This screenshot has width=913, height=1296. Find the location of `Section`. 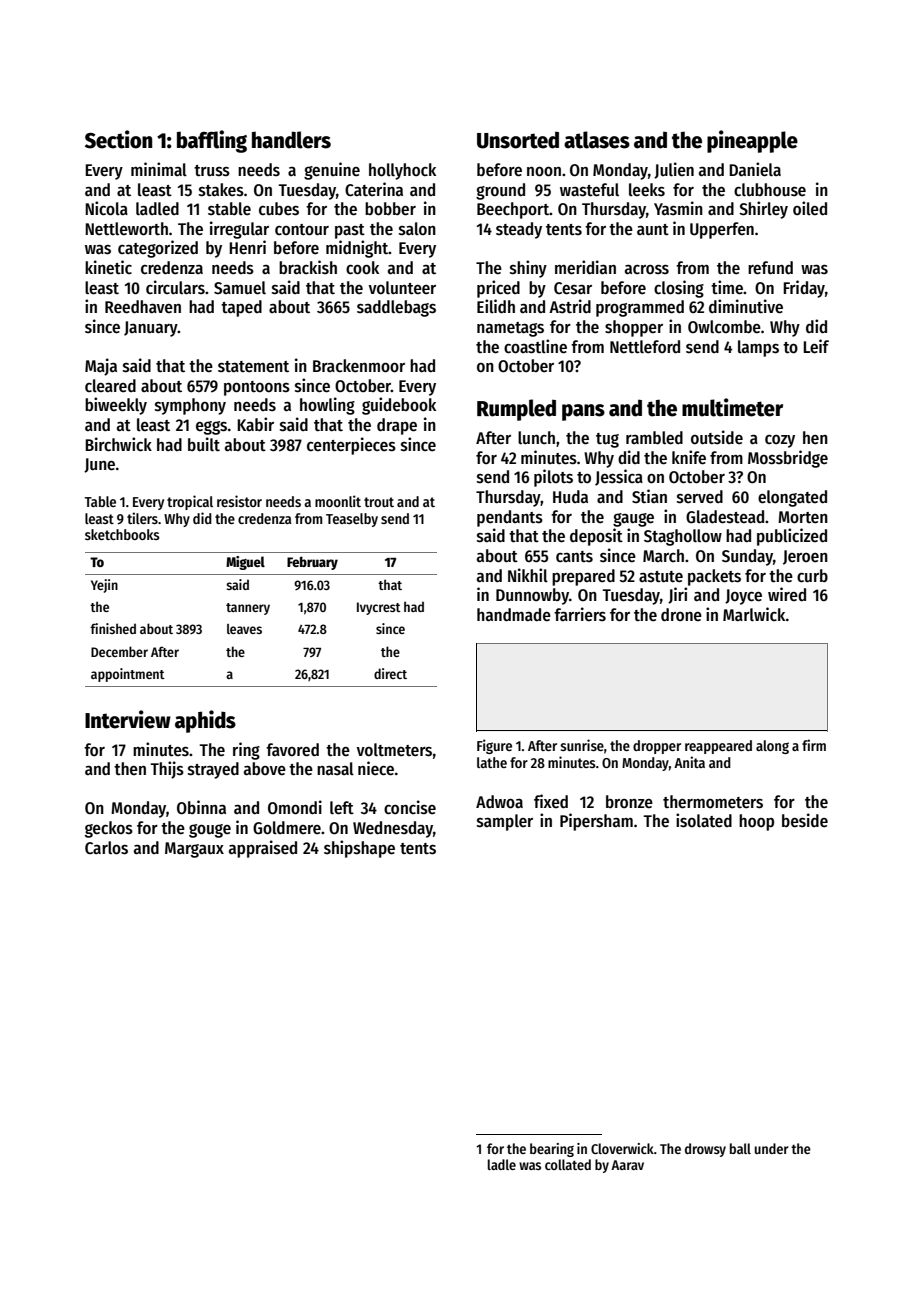

Section is located at coordinates (118, 139).
